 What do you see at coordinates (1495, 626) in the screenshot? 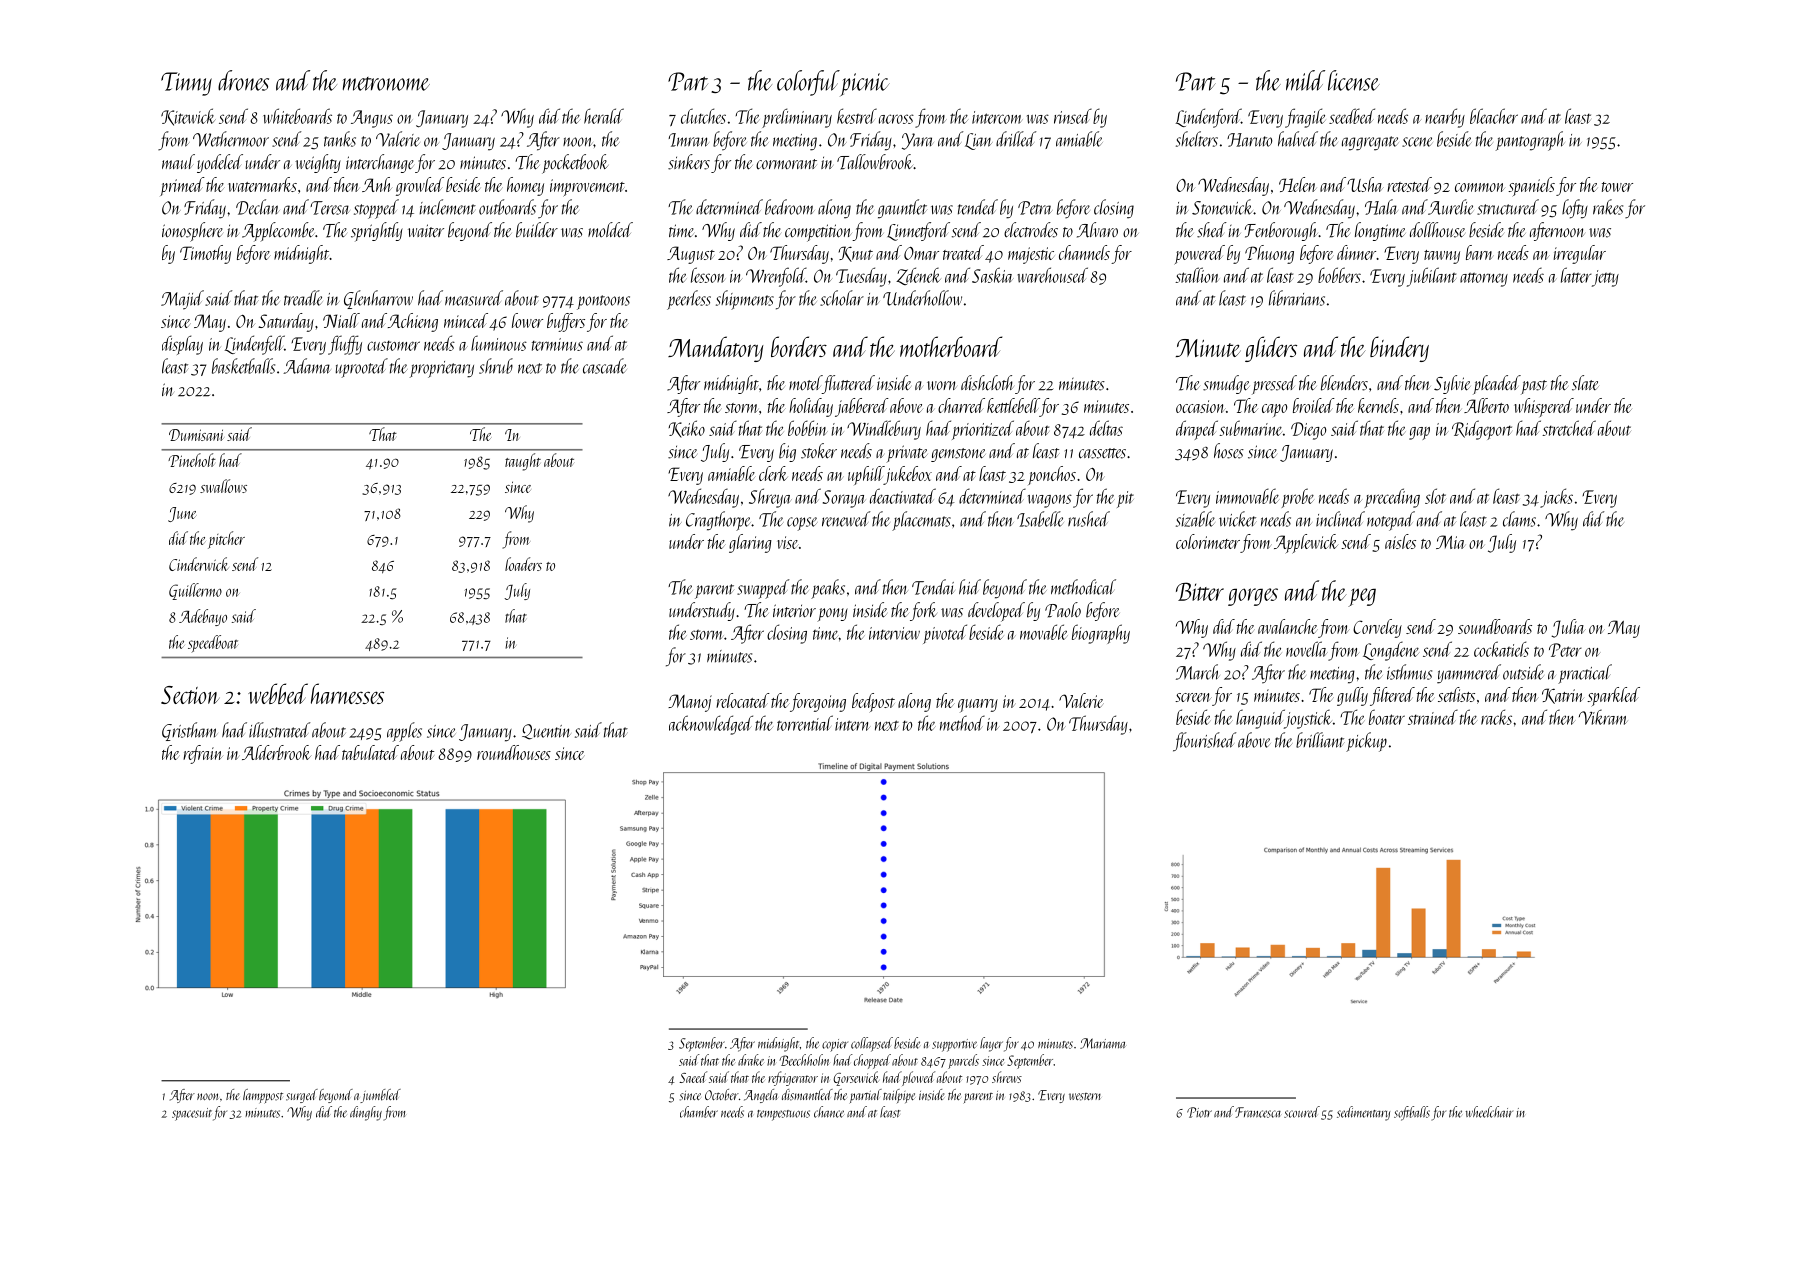
I see `soundboards` at bounding box center [1495, 626].
